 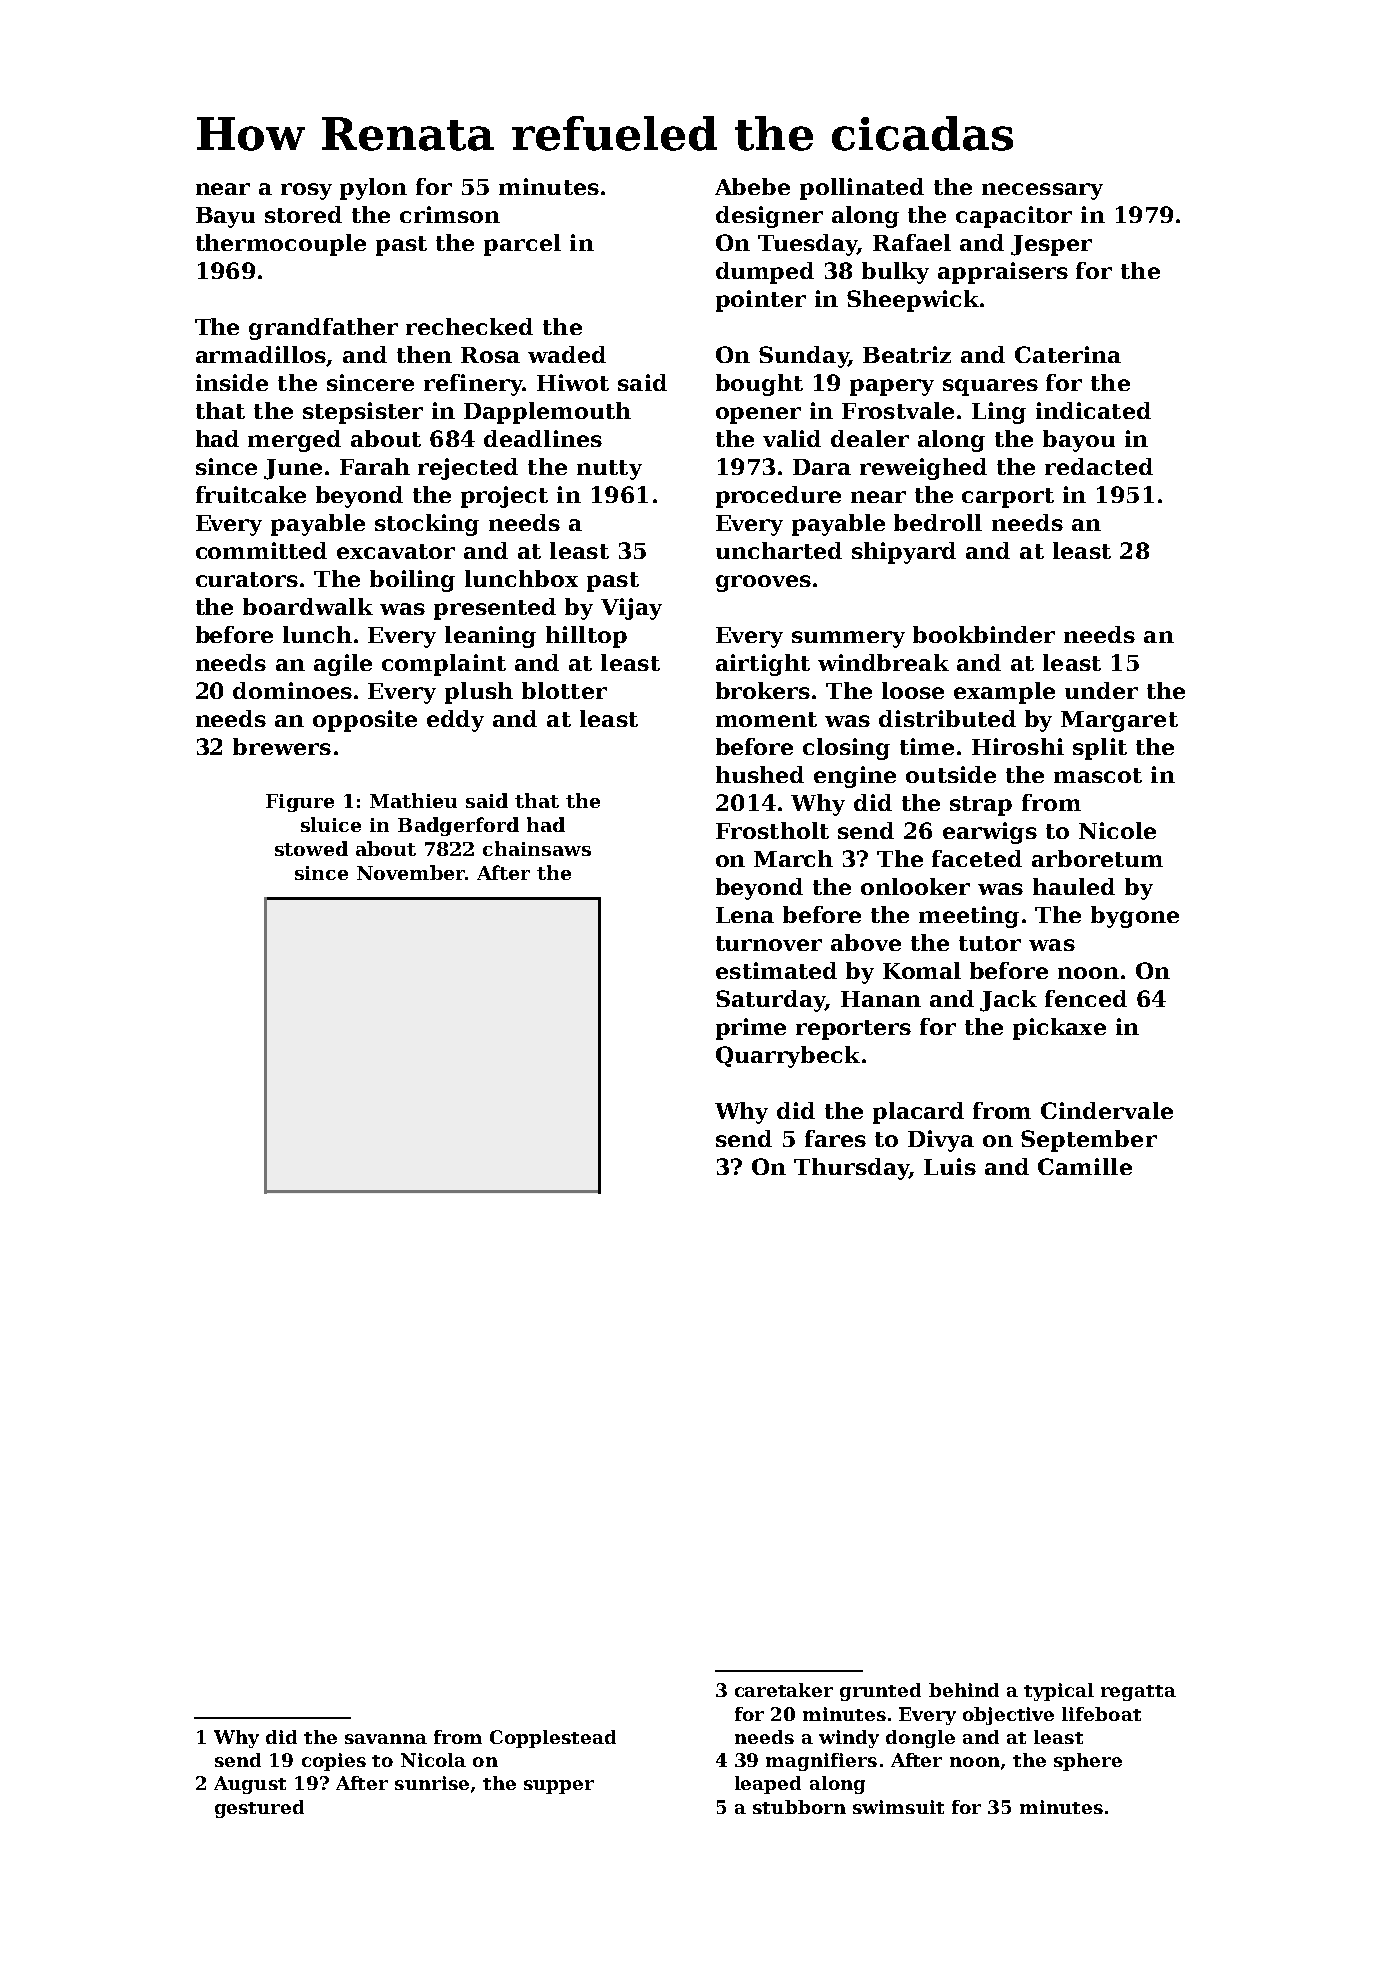 I want to click on stowed, so click(x=311, y=848).
